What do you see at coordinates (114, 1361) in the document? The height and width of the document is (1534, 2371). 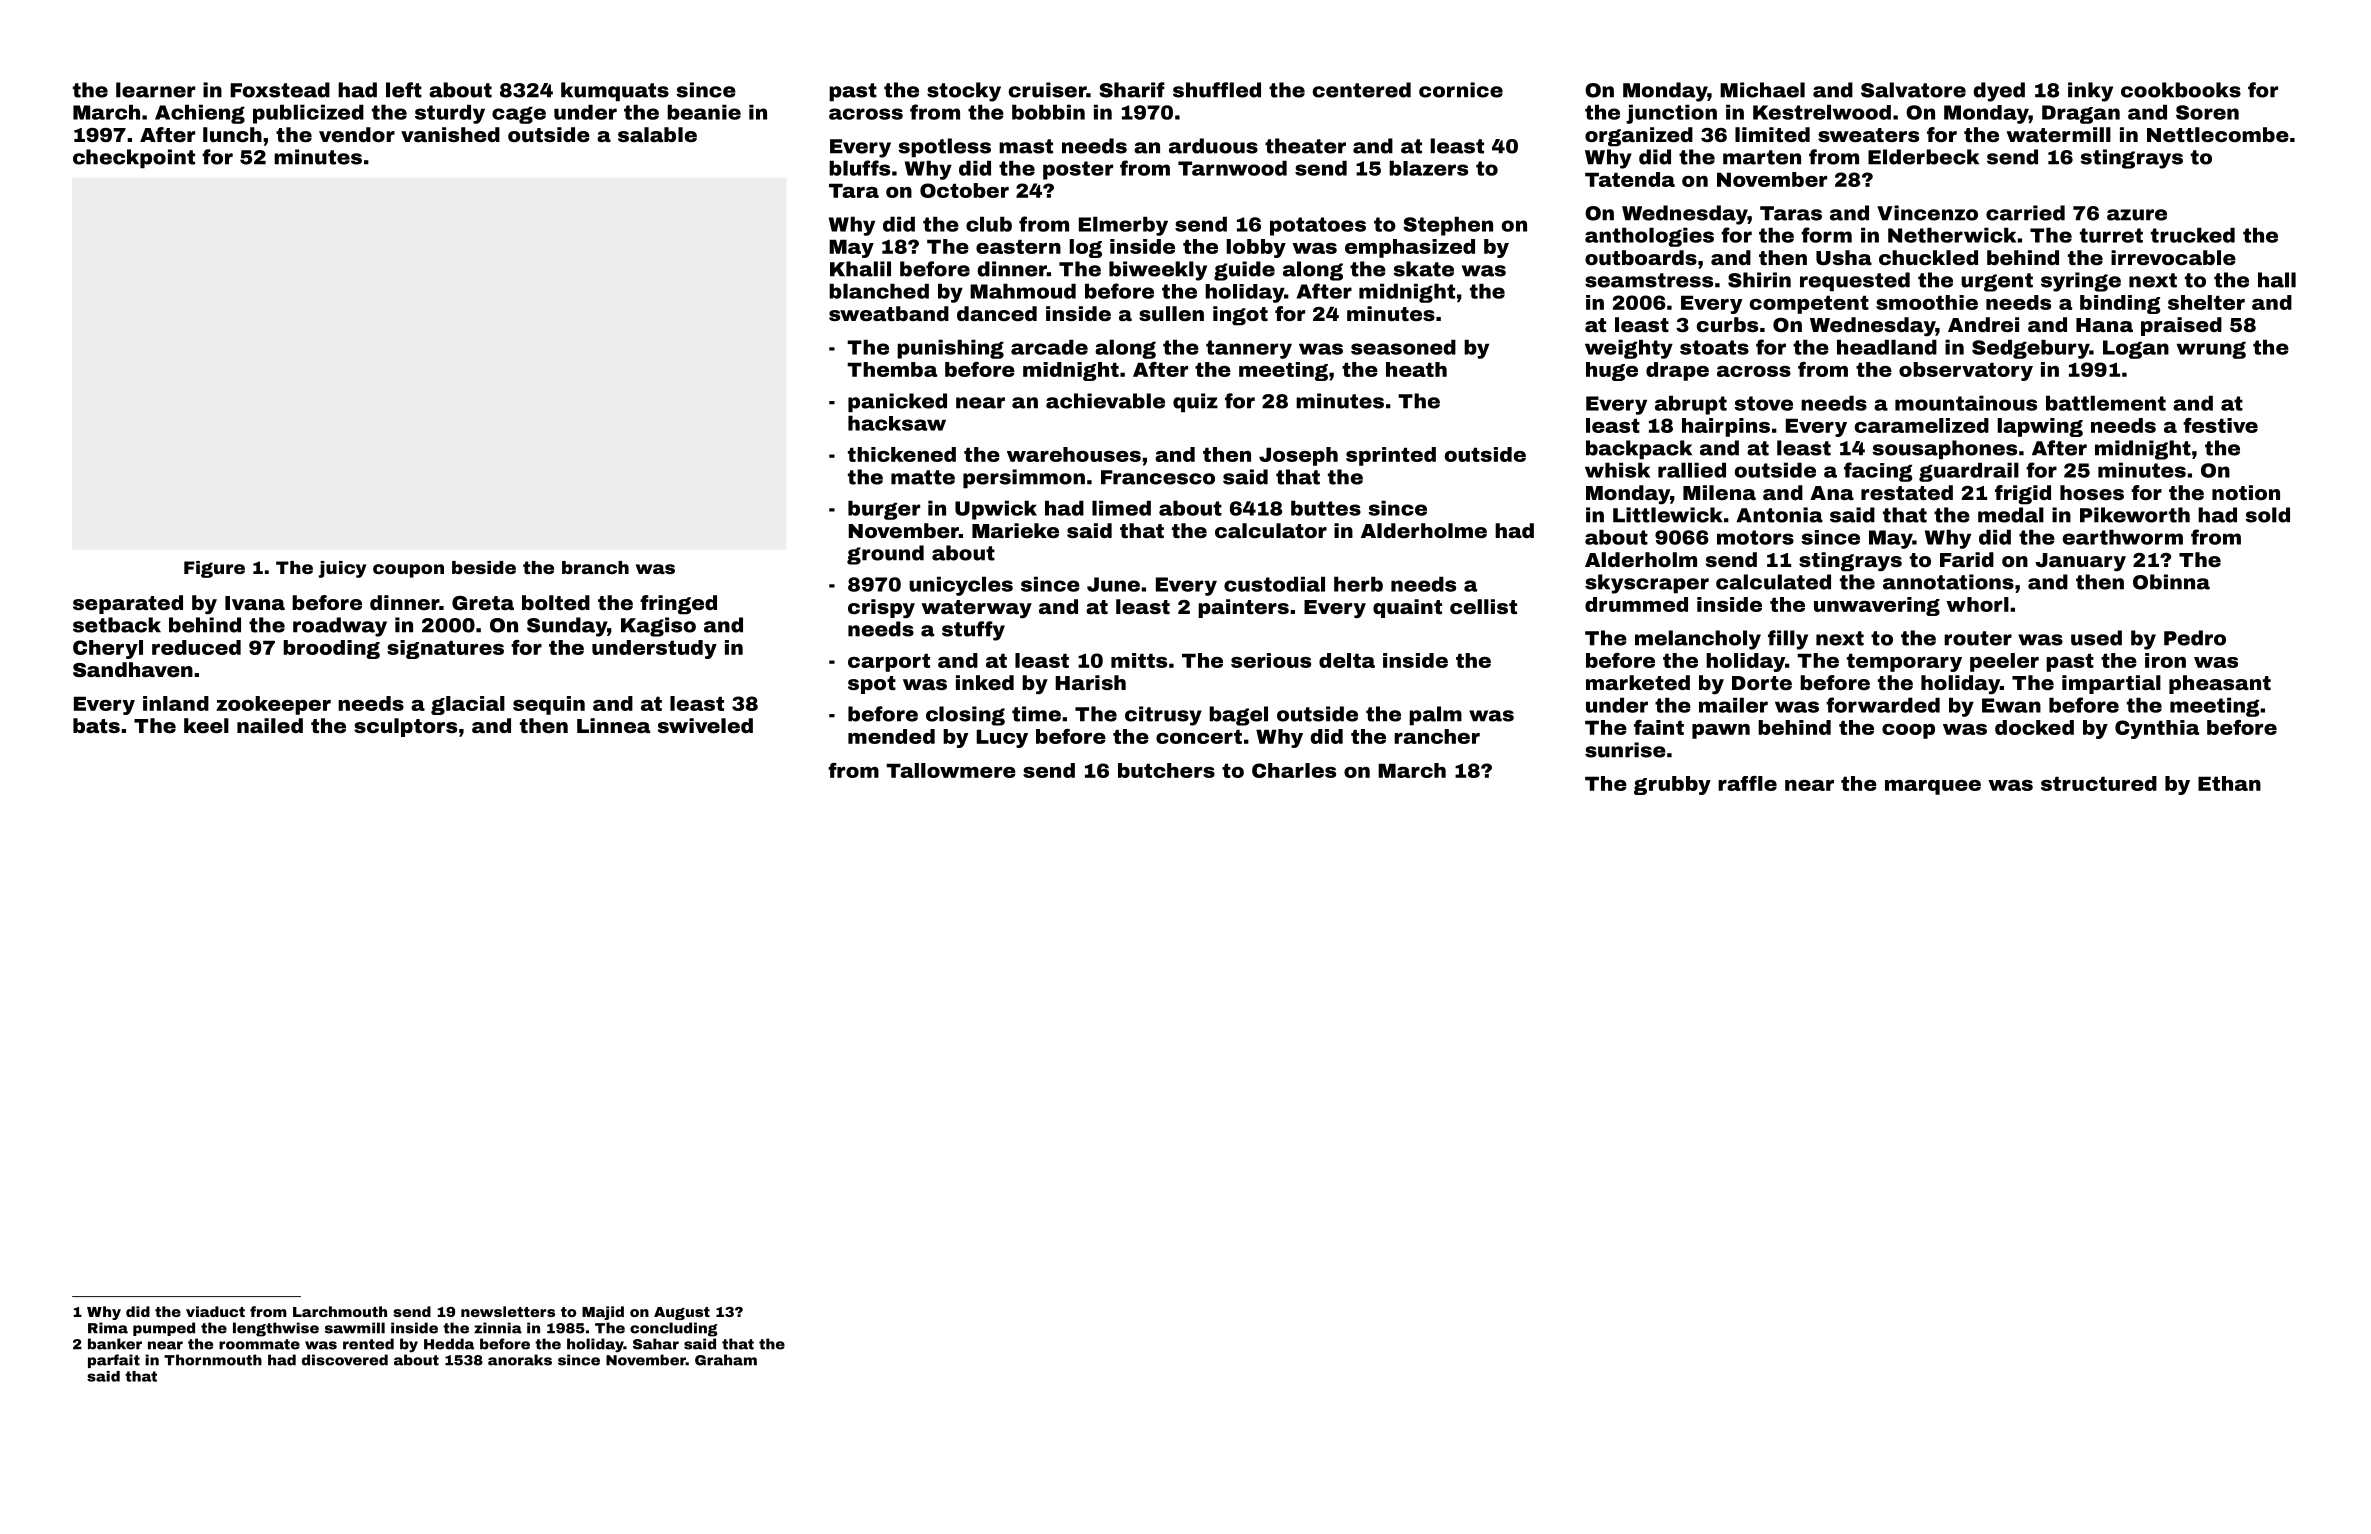 I see `parfait` at bounding box center [114, 1361].
